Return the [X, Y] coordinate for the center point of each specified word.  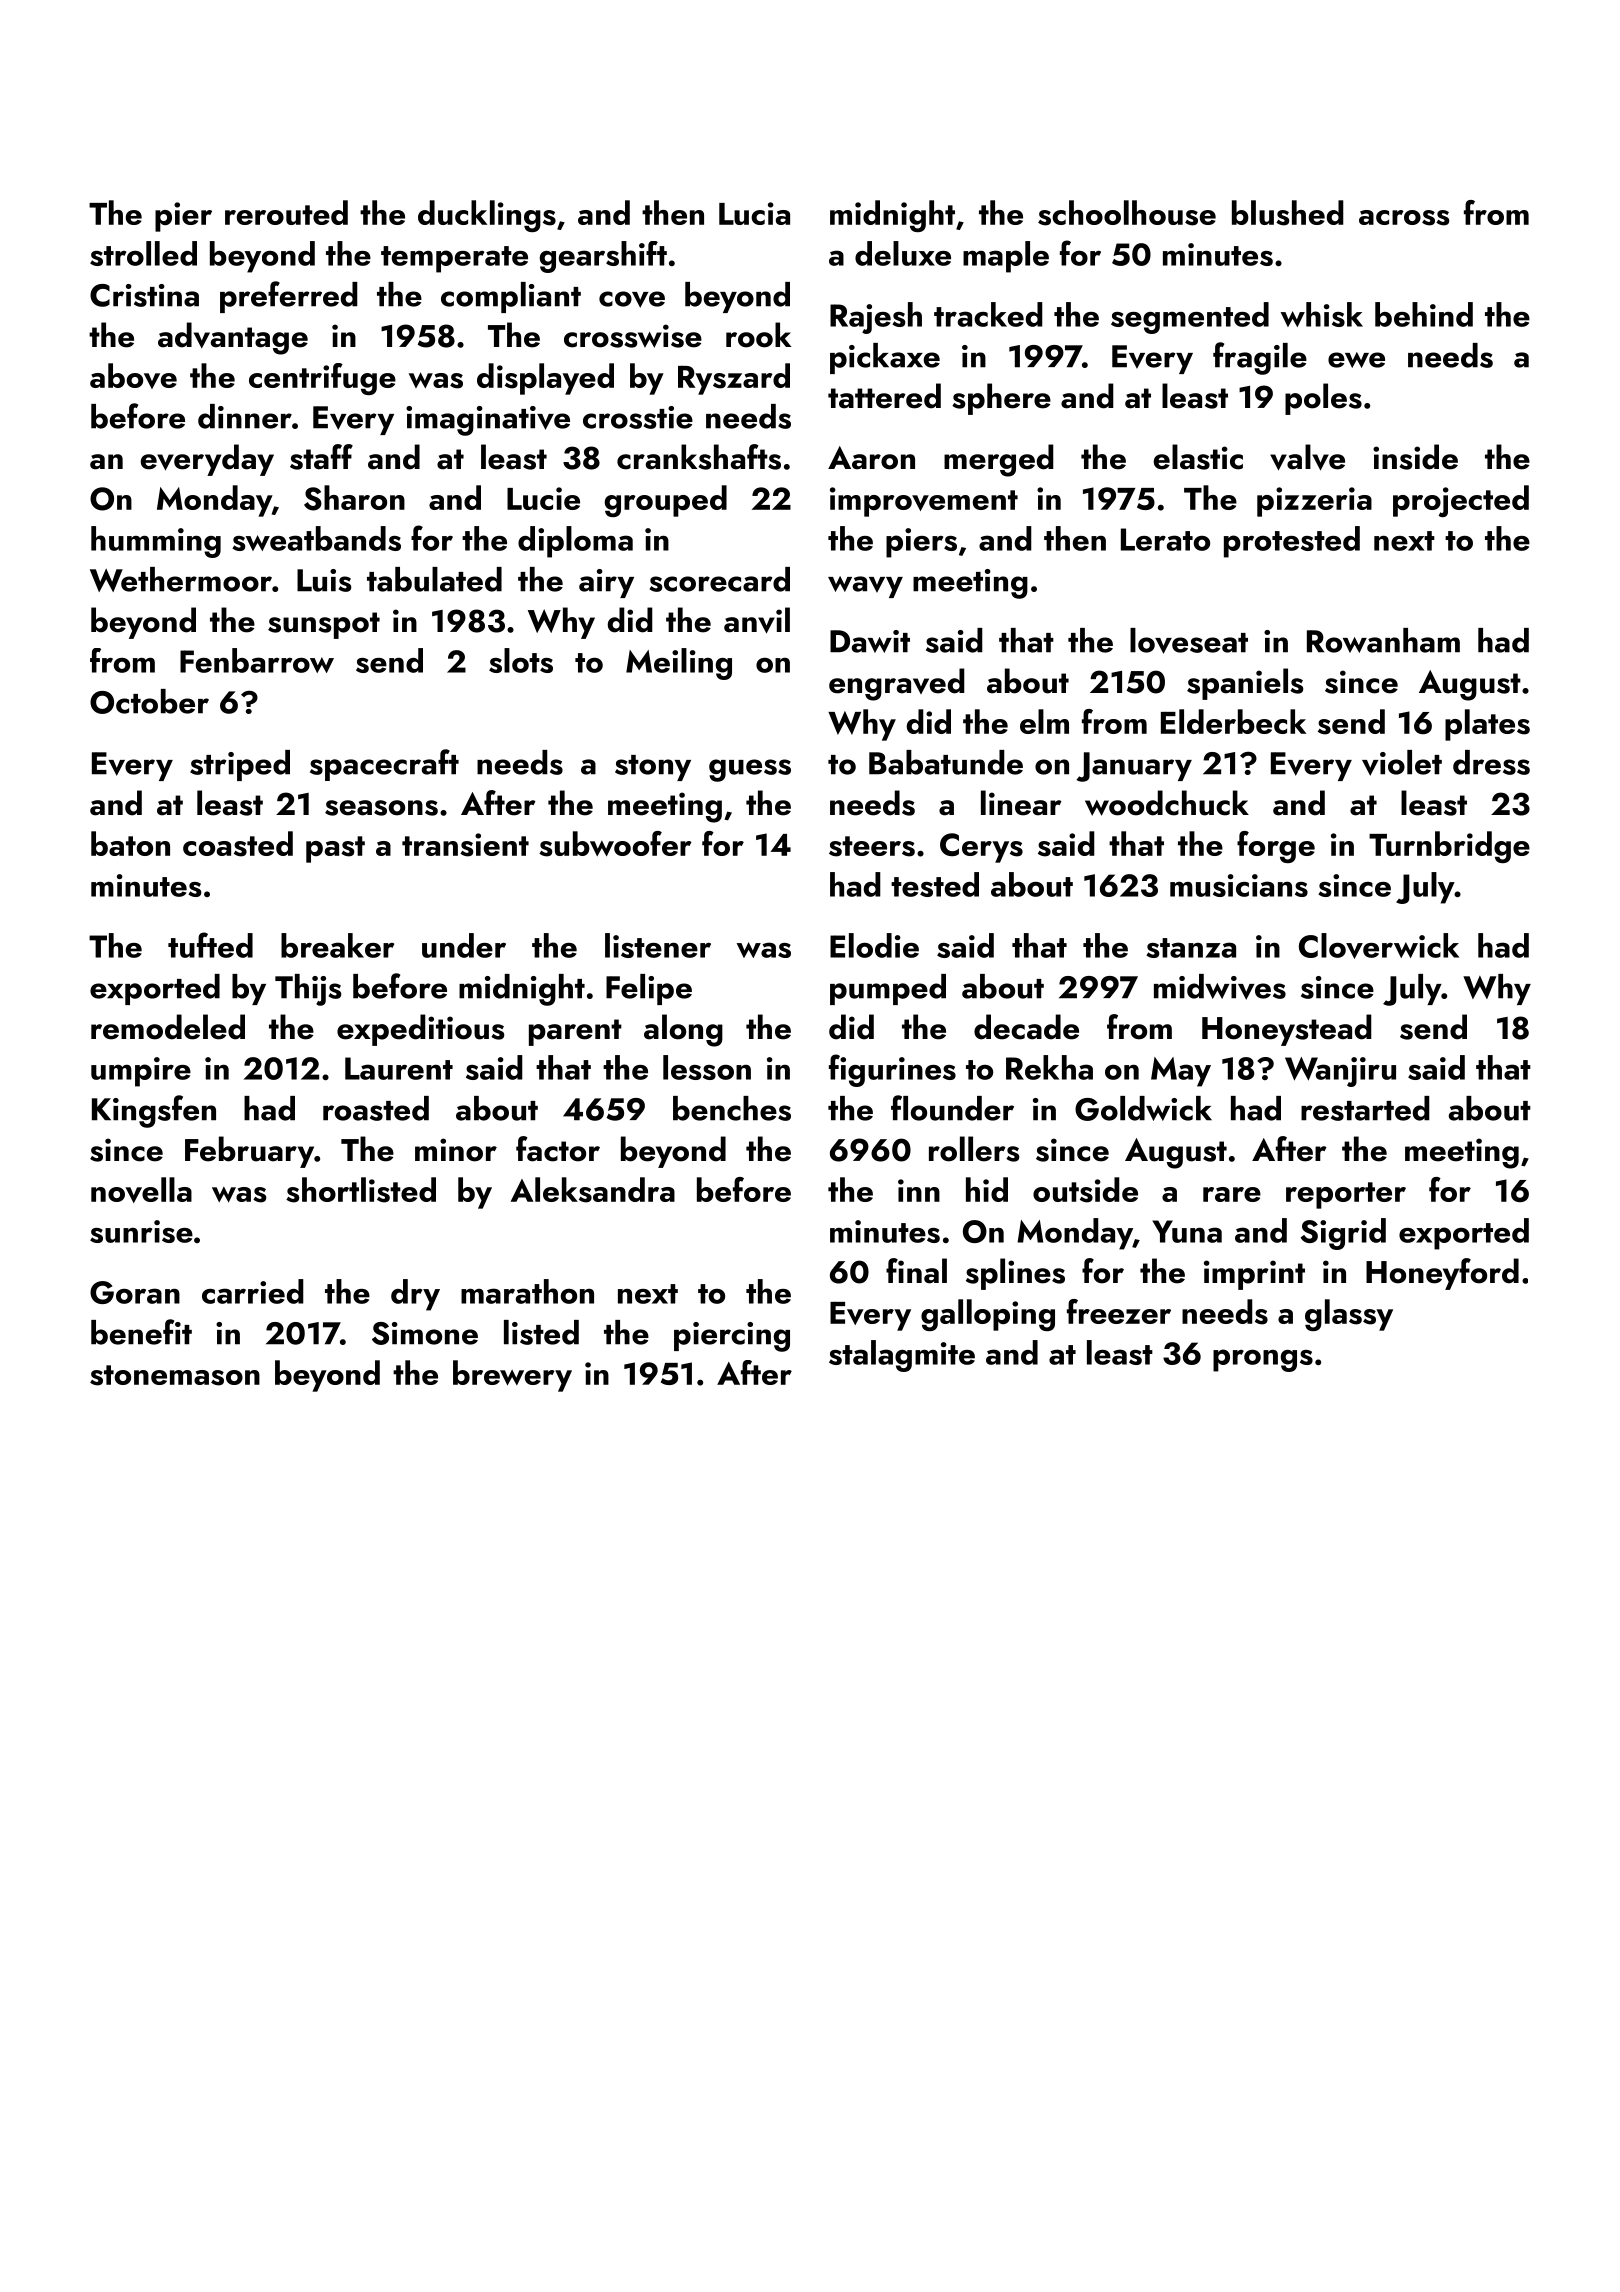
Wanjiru [1340, 1072]
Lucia [754, 213]
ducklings [487, 216]
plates [1487, 725]
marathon [527, 1291]
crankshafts [699, 457]
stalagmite [902, 1356]
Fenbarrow [257, 660]
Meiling [679, 664]
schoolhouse [1127, 213]
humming [156, 542]
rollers [974, 1149]
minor [456, 1150]
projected [1461, 501]
